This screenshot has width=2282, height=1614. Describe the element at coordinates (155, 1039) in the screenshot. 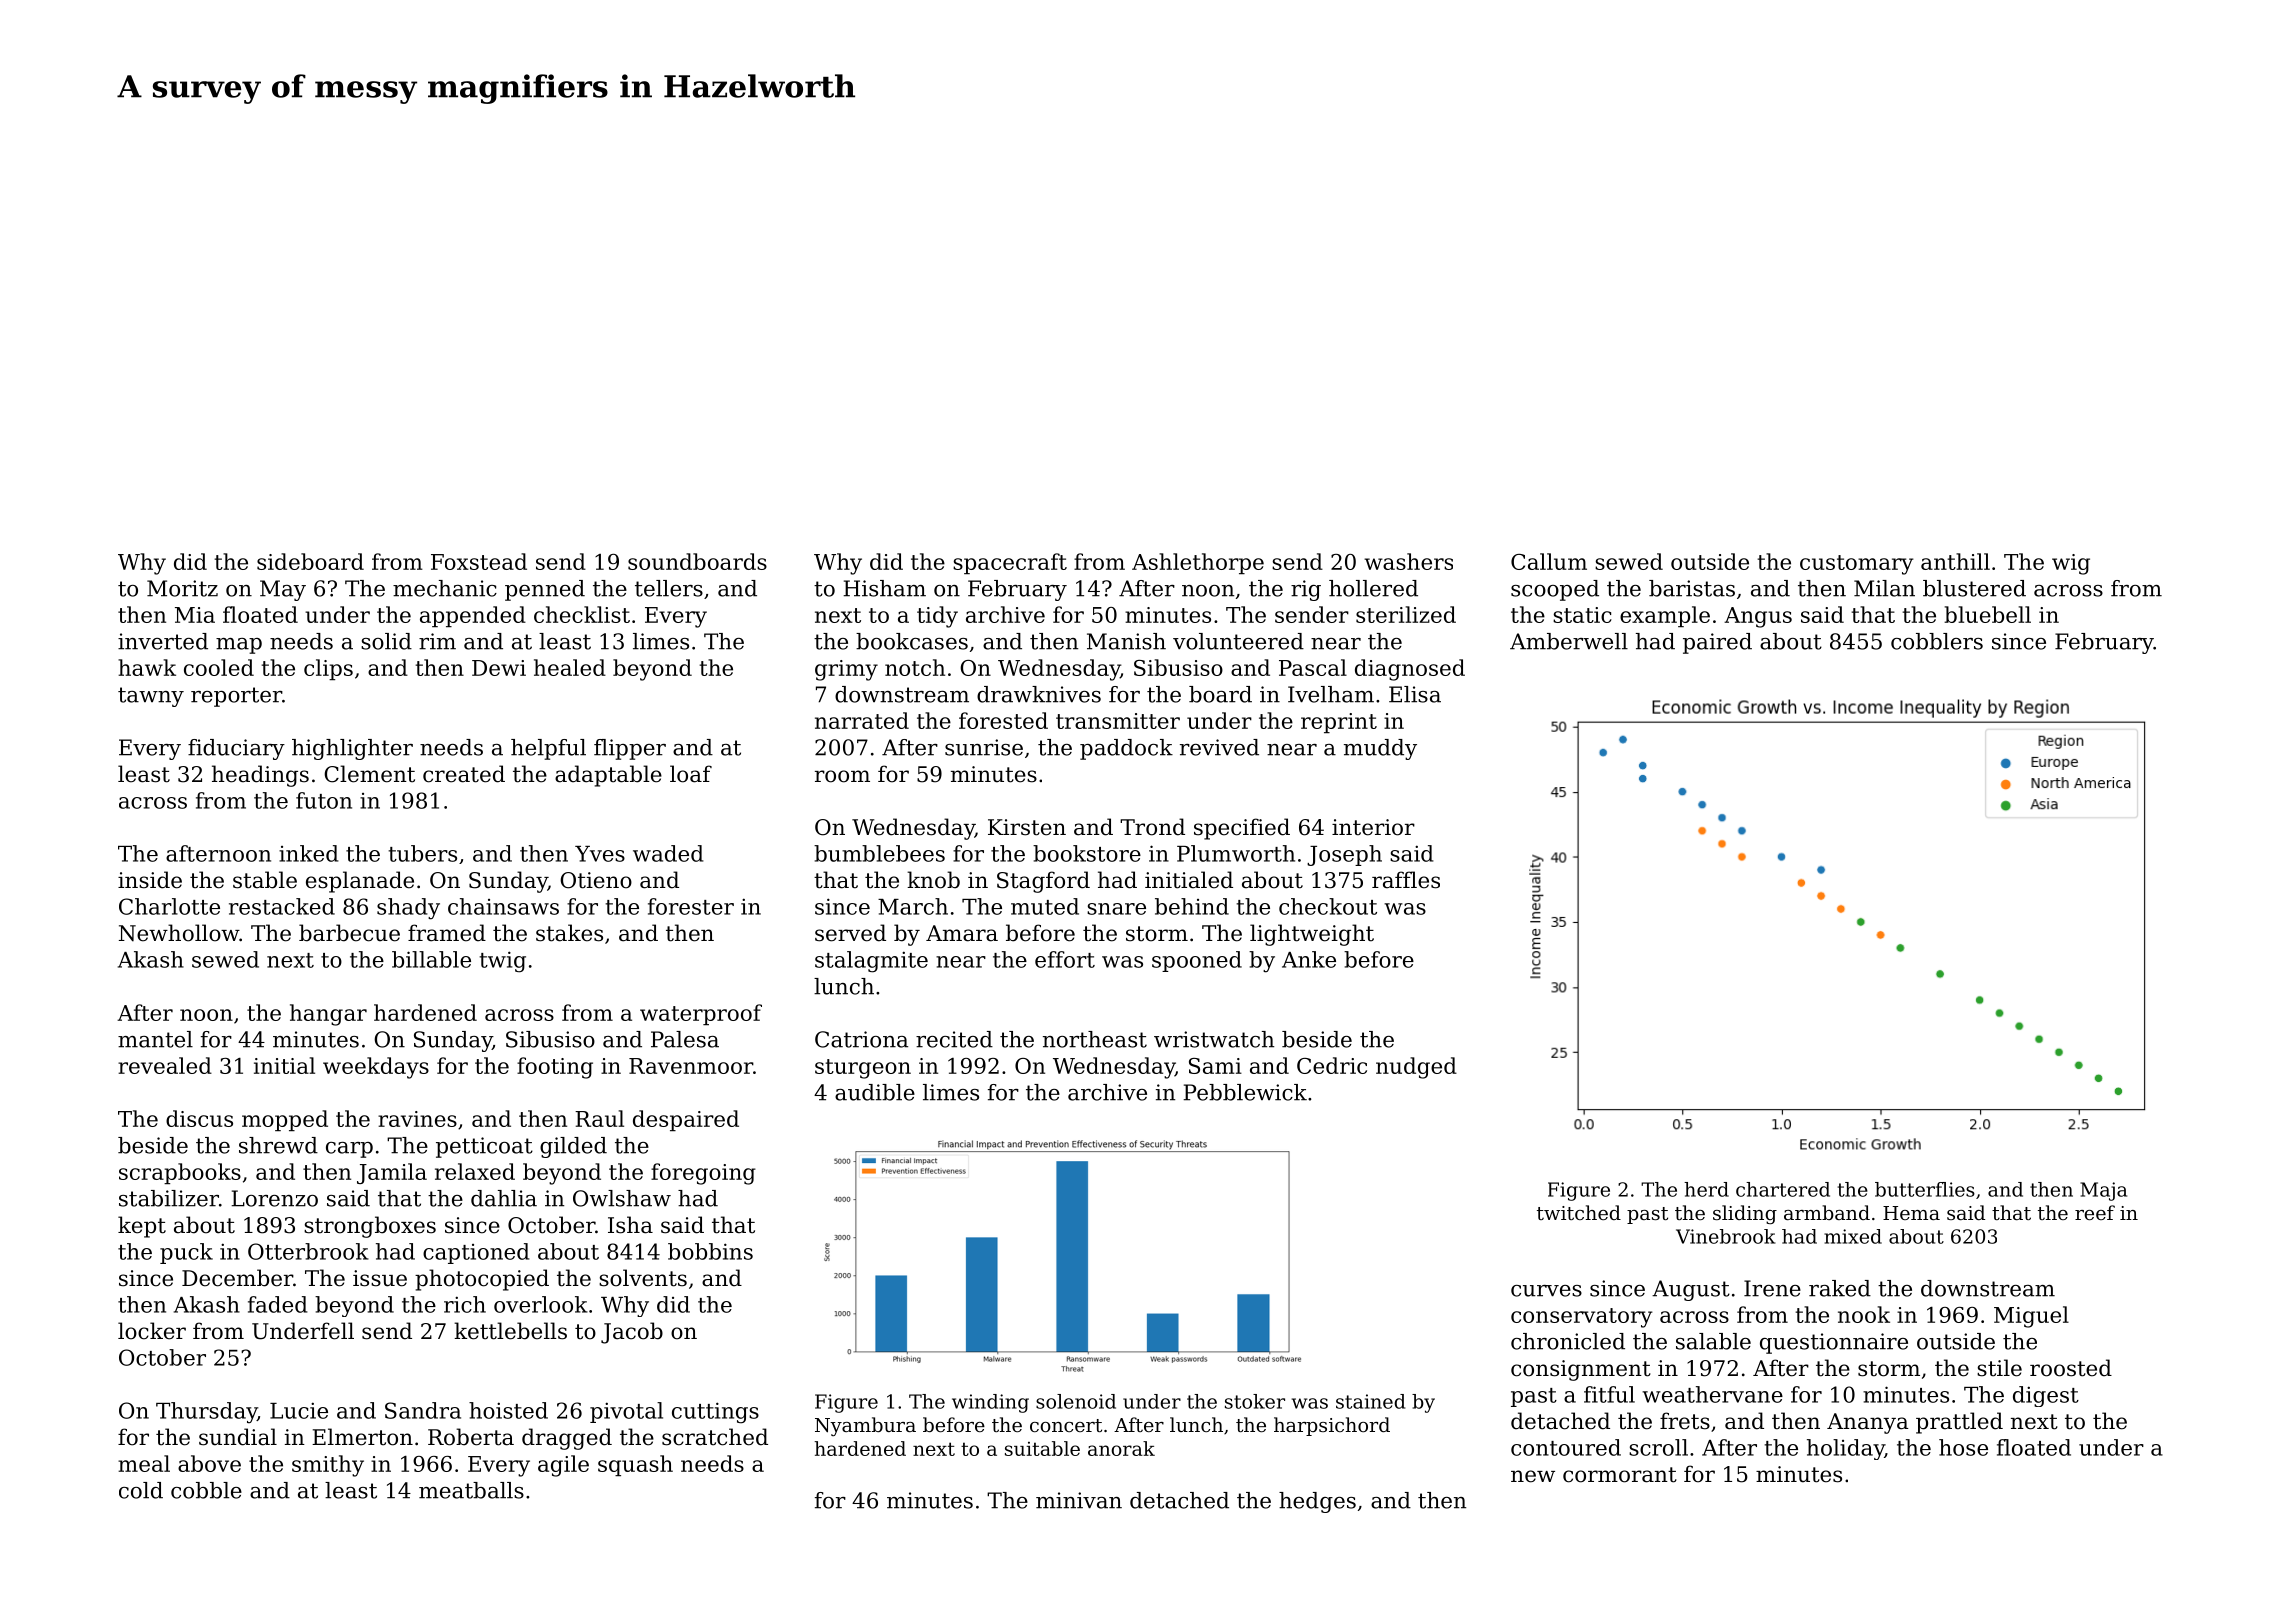

I see `mantel` at that location.
